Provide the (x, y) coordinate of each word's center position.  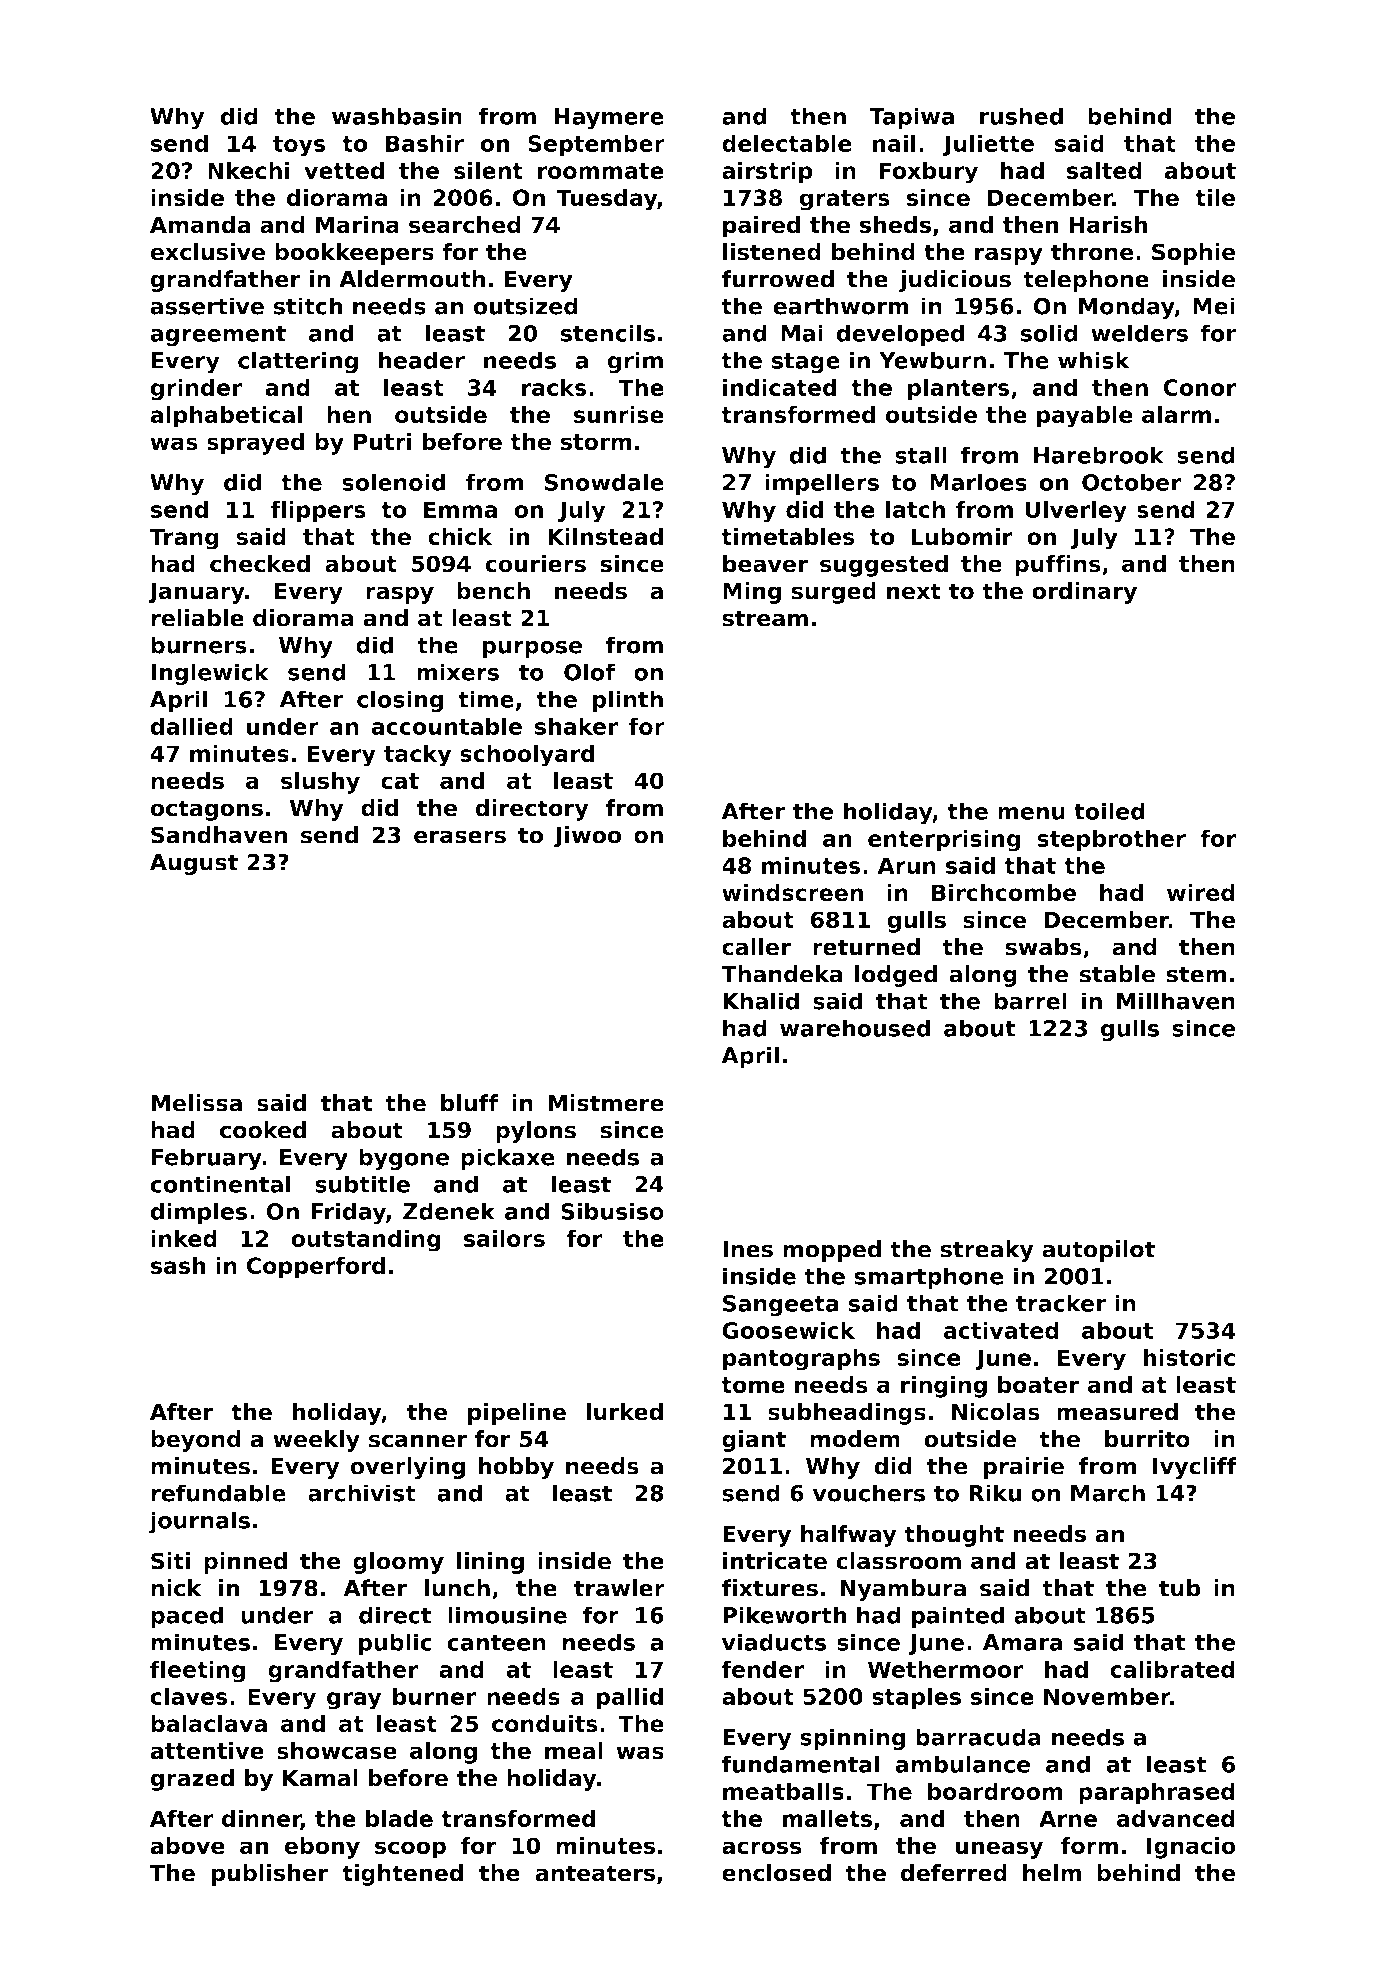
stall (921, 455)
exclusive (207, 252)
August (194, 864)
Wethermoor (945, 1669)
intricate (775, 1561)
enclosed (776, 1873)
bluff (470, 1103)
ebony (322, 1848)
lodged (896, 976)
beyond (196, 1441)
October (1131, 482)
